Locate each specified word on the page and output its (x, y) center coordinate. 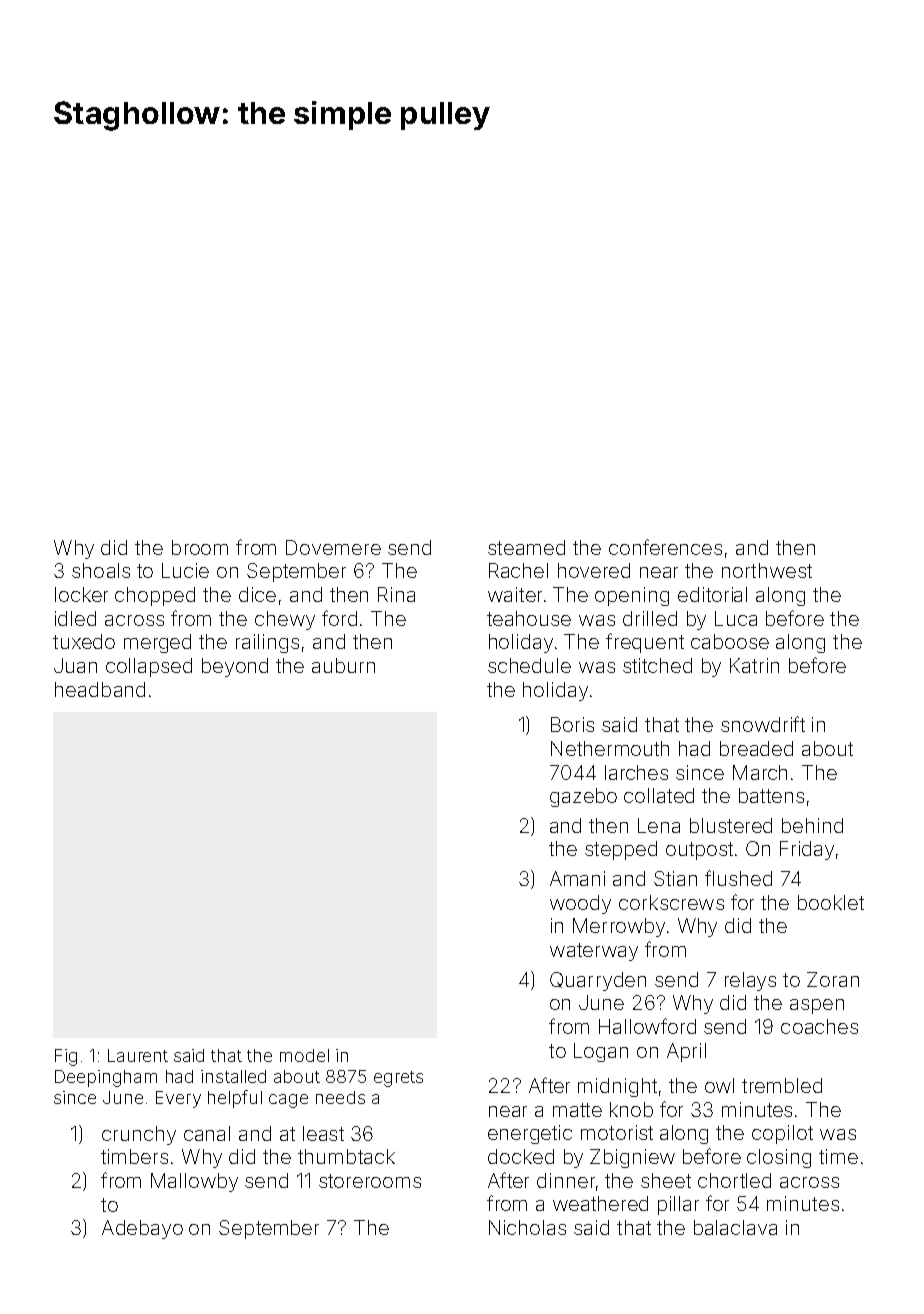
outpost (699, 851)
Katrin (754, 665)
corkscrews (671, 902)
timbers (134, 1156)
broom (200, 547)
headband (100, 689)
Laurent (138, 1055)
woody (580, 904)
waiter (515, 594)
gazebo (583, 797)
